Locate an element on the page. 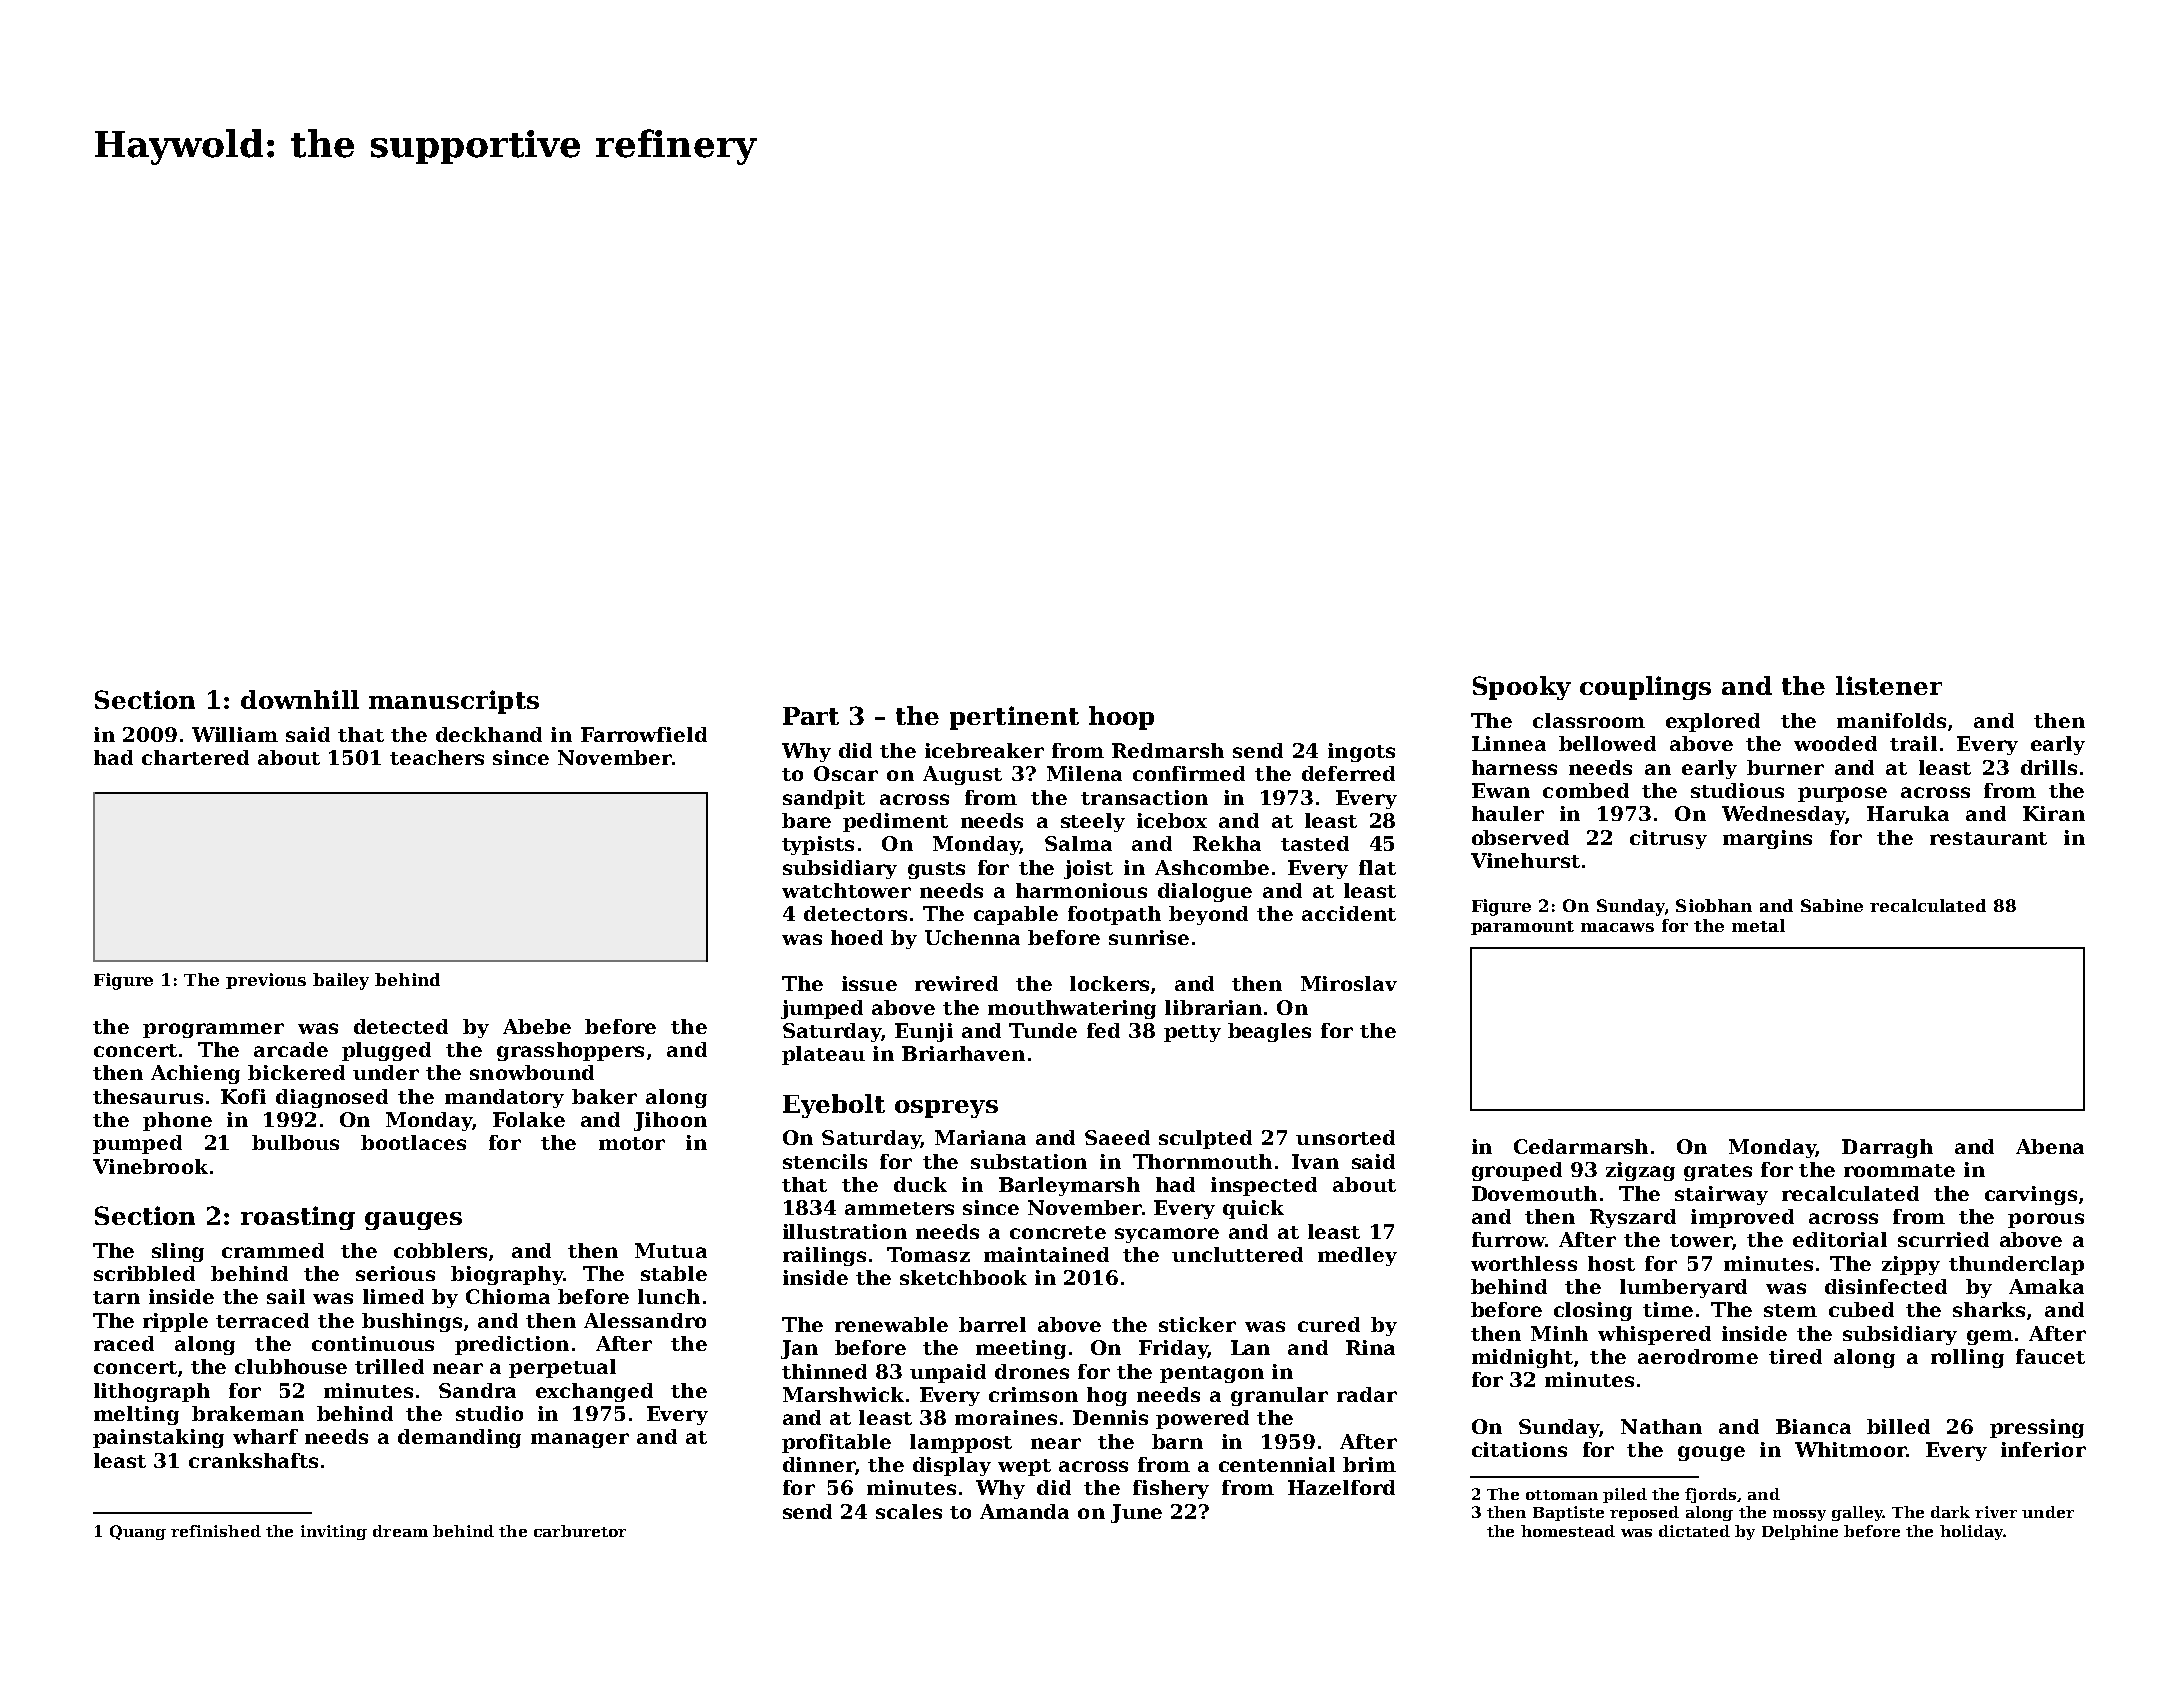  Quang is located at coordinates (138, 1532).
